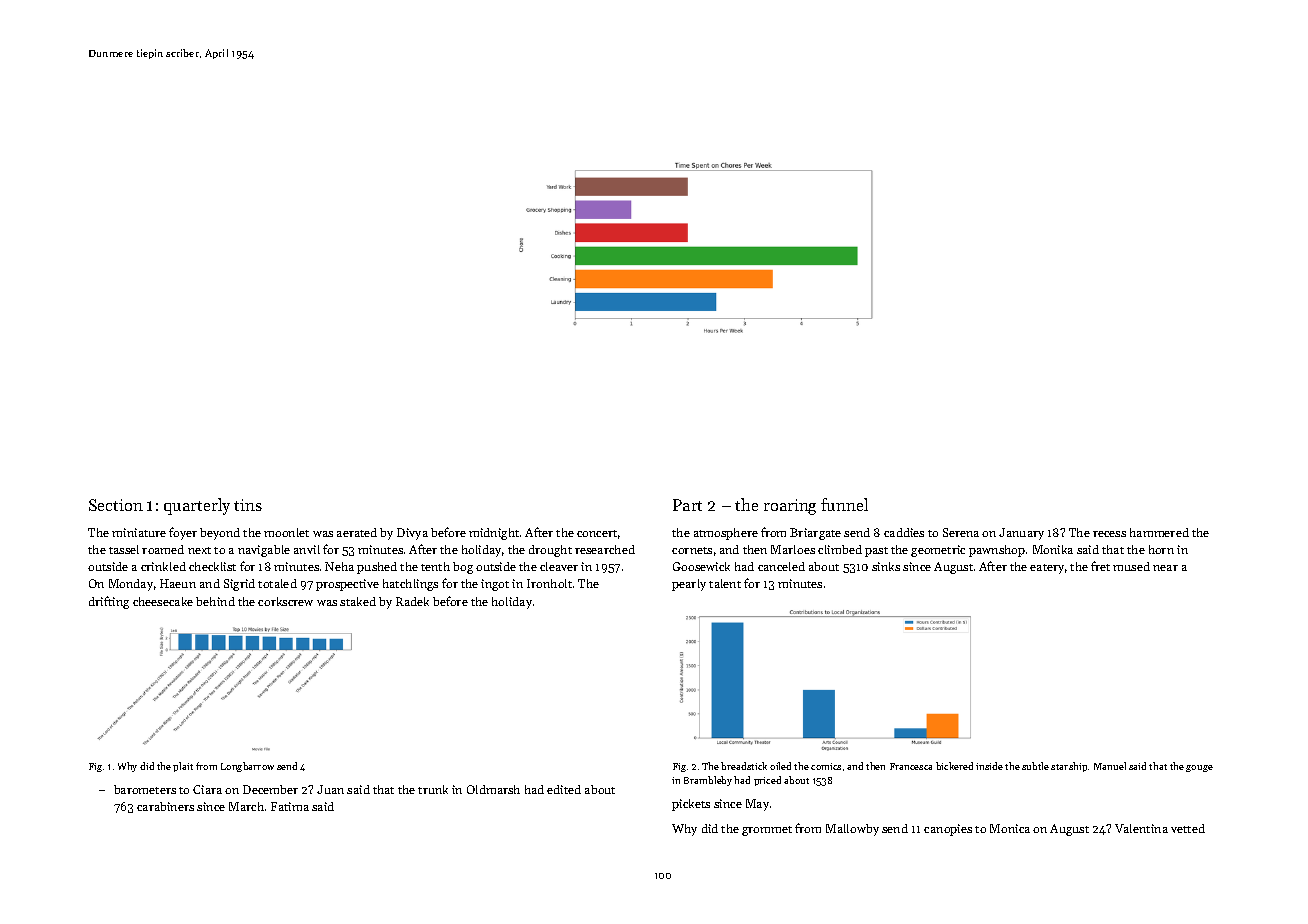  Describe the element at coordinates (247, 767) in the screenshot. I see `Longbarrow` at that location.
